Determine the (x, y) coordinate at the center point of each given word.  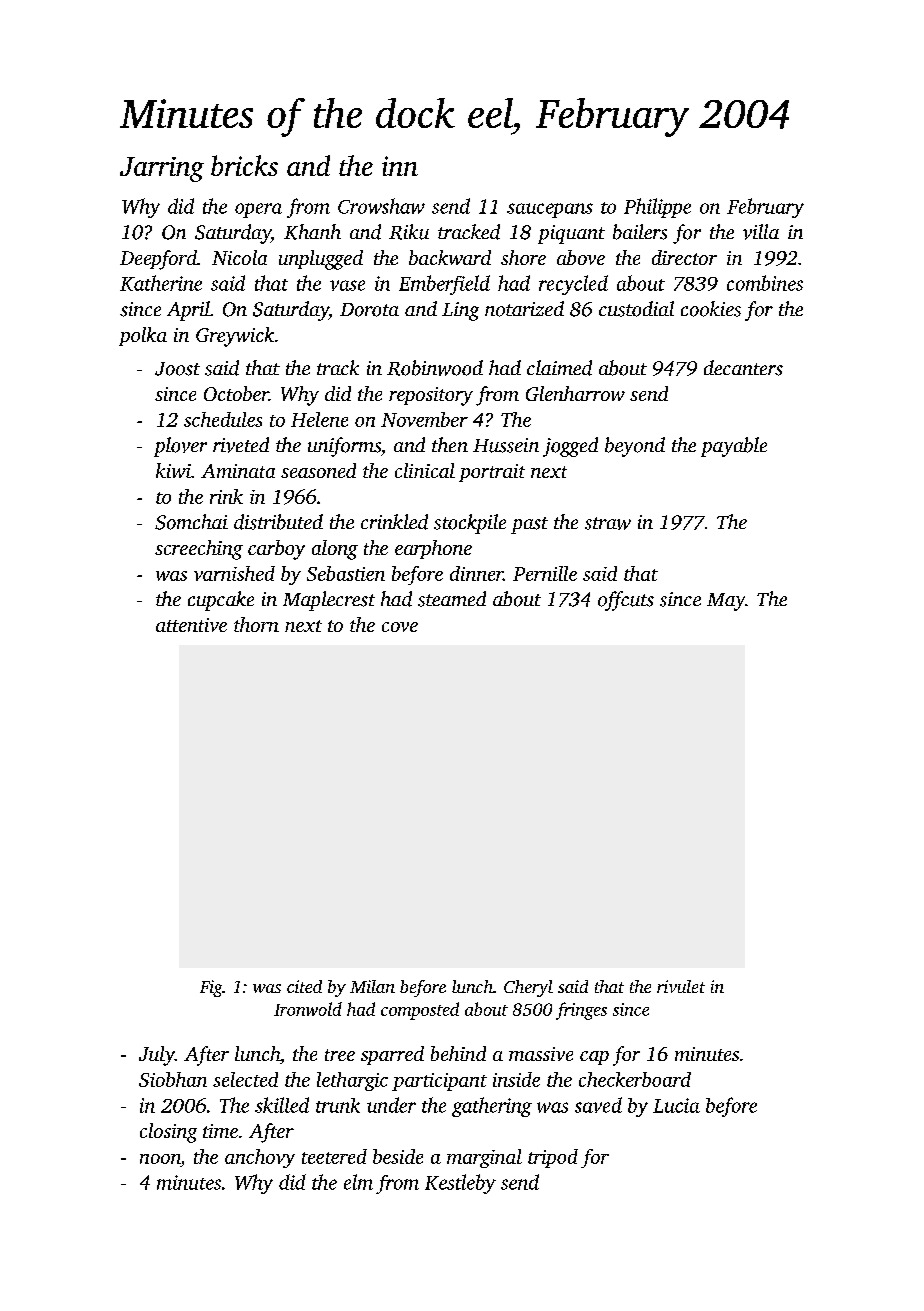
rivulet (681, 986)
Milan (372, 986)
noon (160, 1160)
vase (347, 285)
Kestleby (460, 1184)
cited (304, 986)
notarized (524, 309)
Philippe (657, 208)
